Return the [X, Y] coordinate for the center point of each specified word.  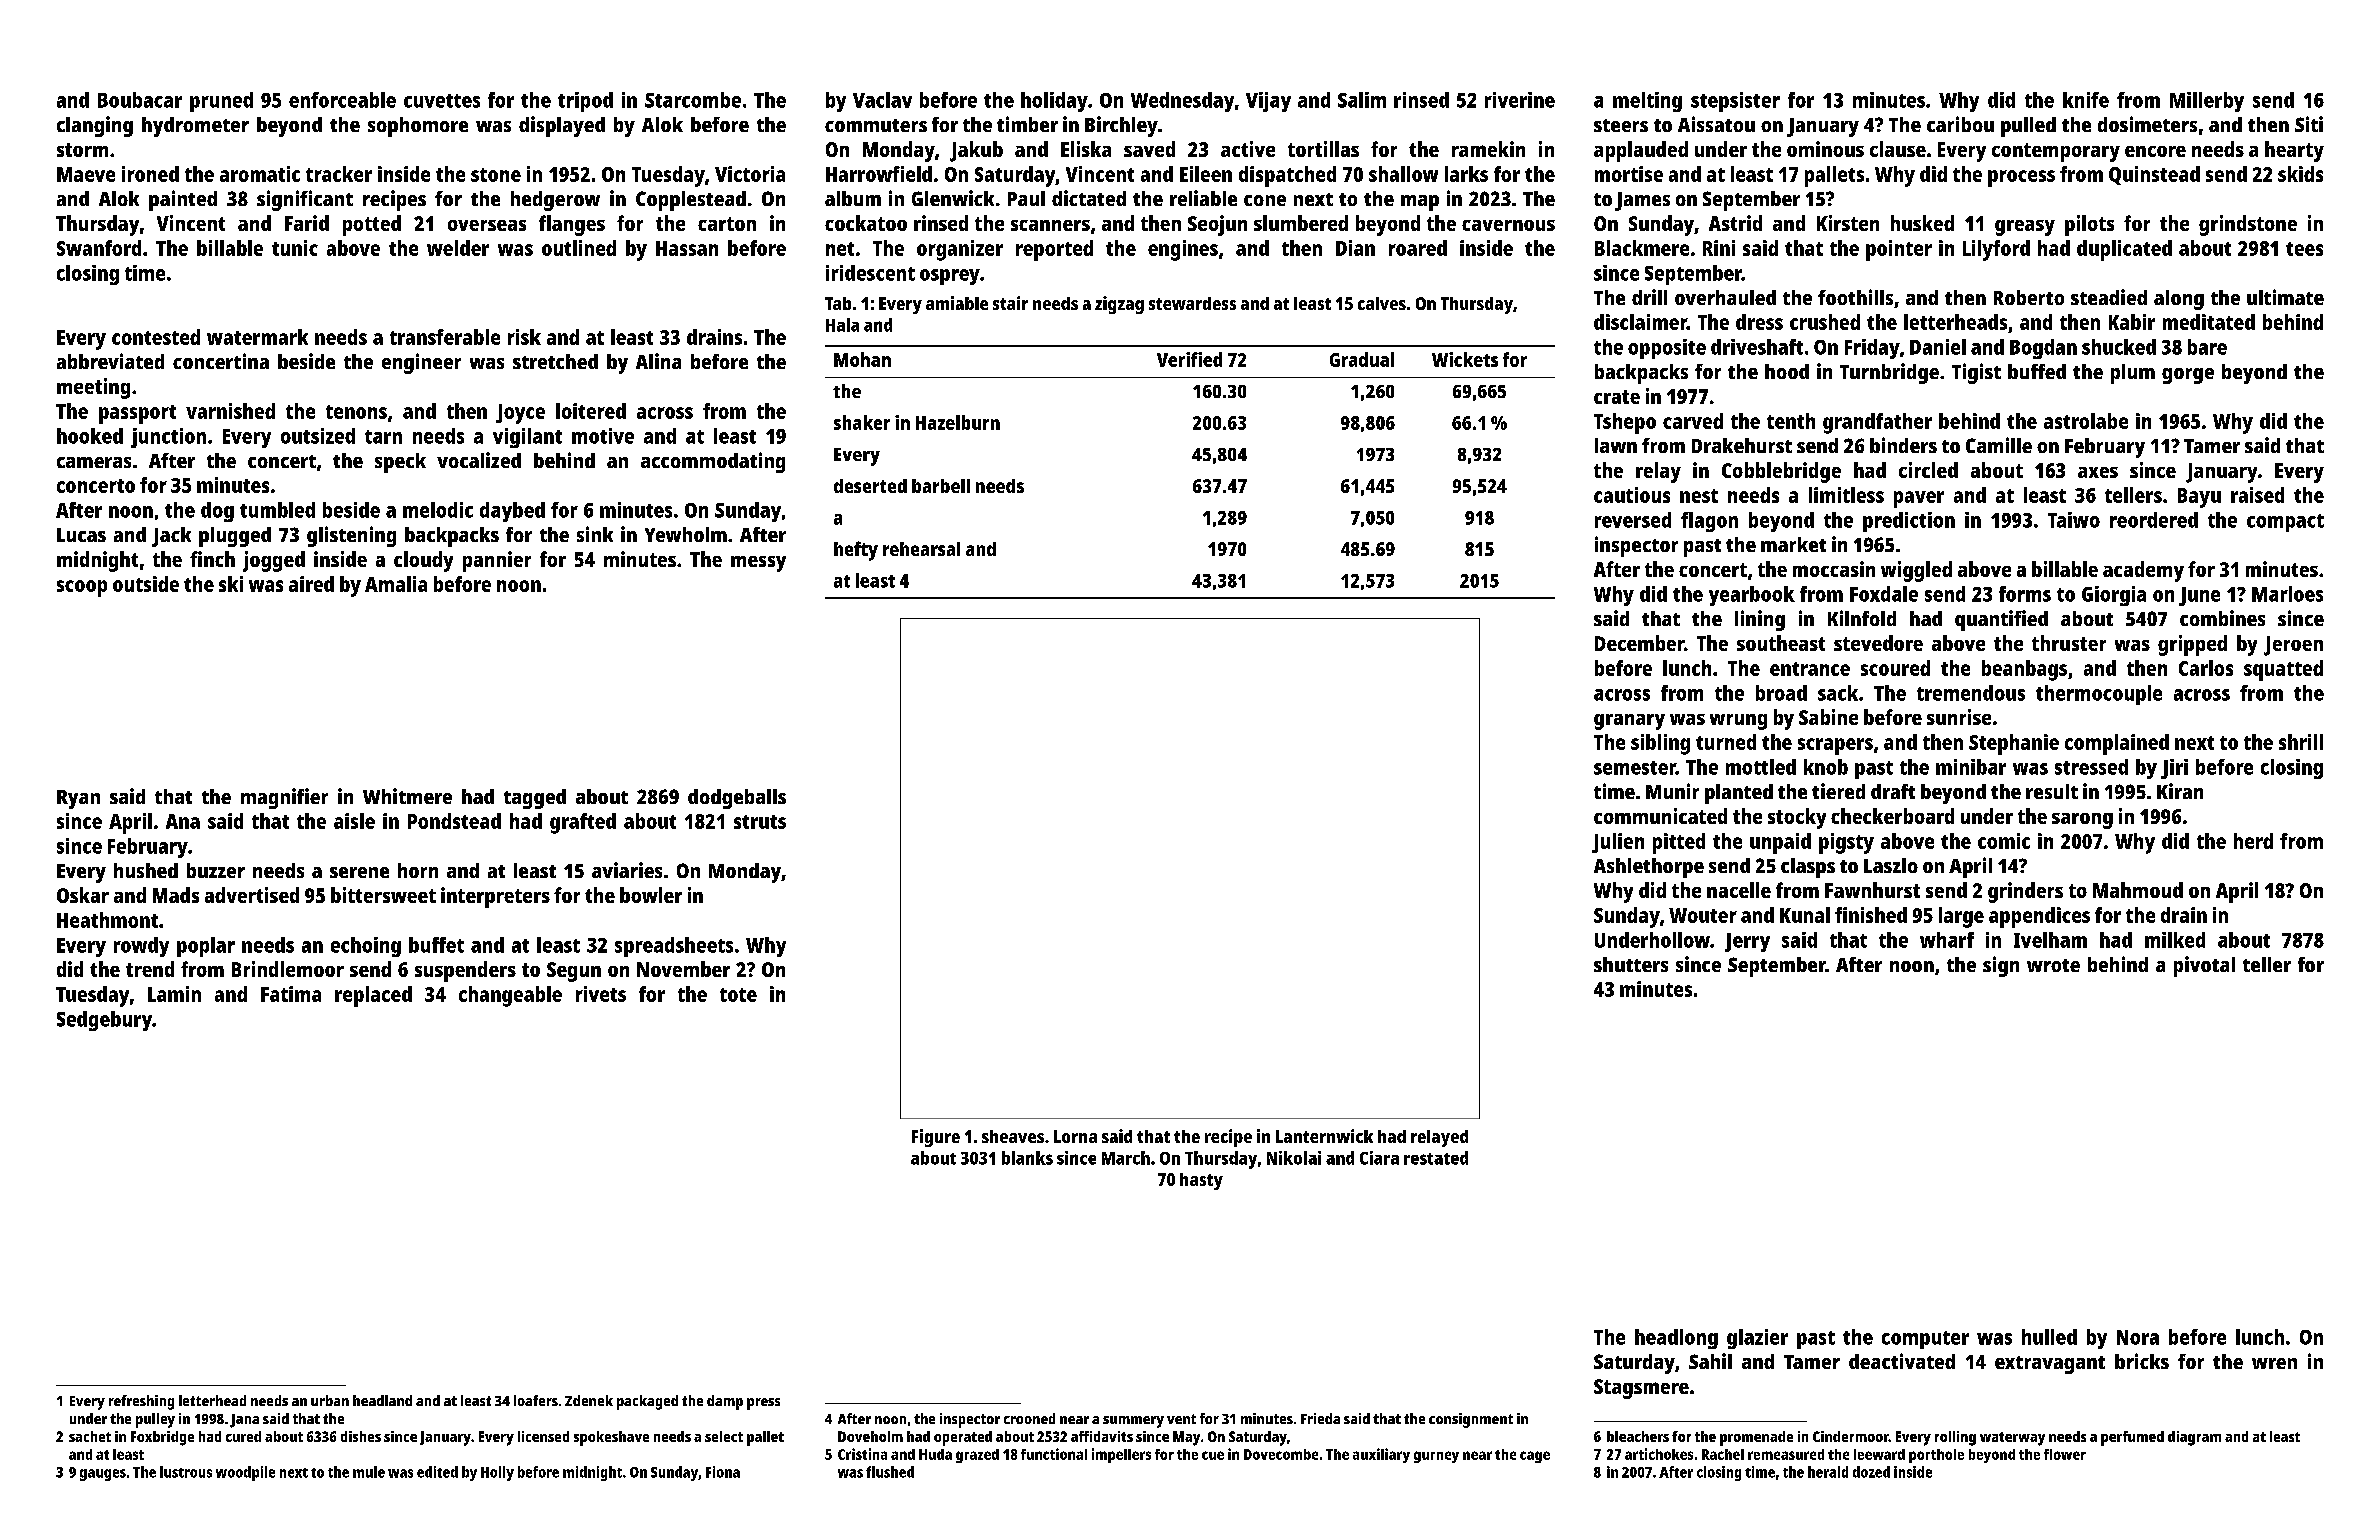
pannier [497, 561]
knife [2086, 100]
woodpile [245, 1473]
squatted [2283, 670]
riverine [1520, 100]
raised [2257, 495]
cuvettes [442, 101]
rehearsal [921, 549]
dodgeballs [737, 799]
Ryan [78, 799]
